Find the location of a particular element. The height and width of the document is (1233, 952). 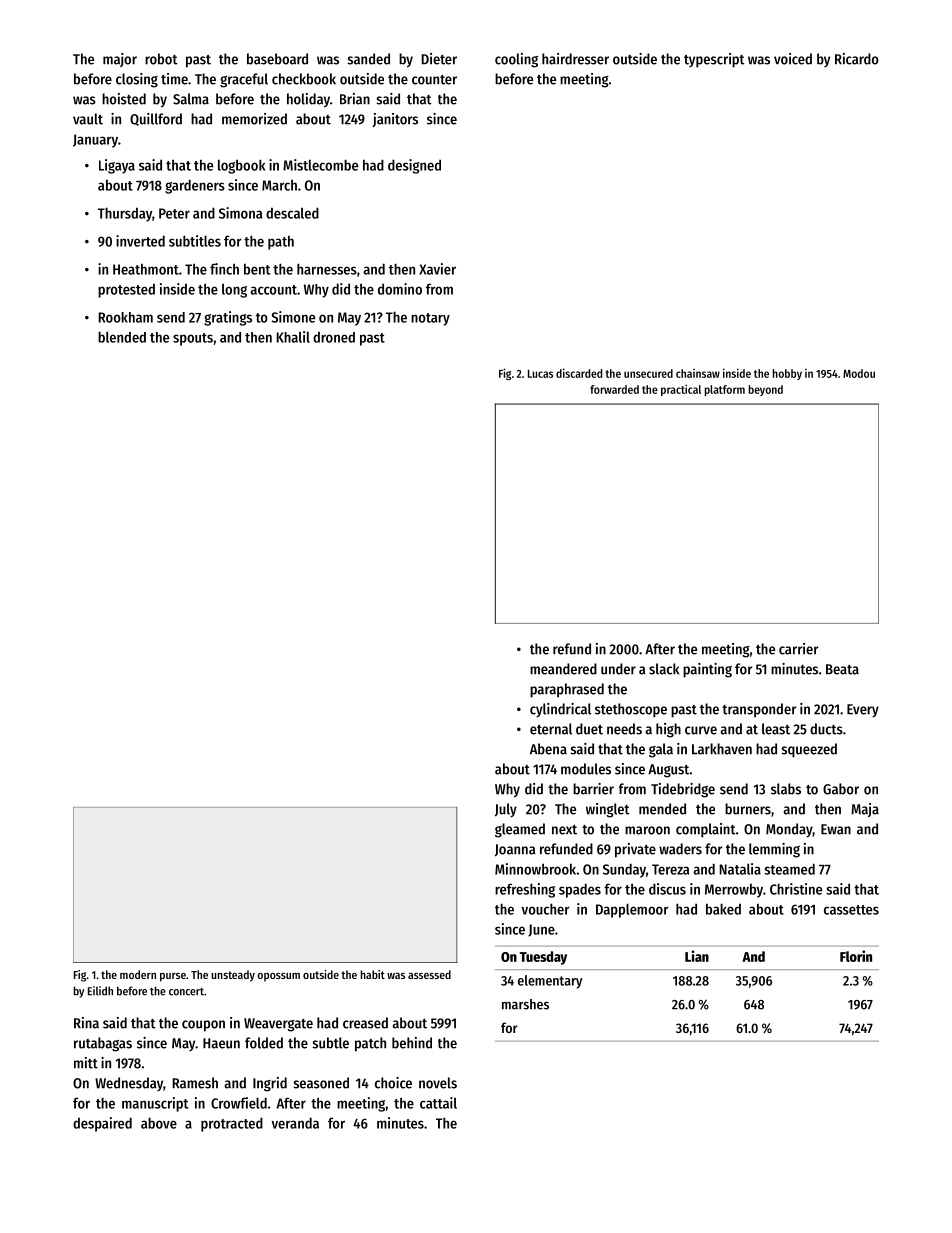

meandered is located at coordinates (563, 669).
